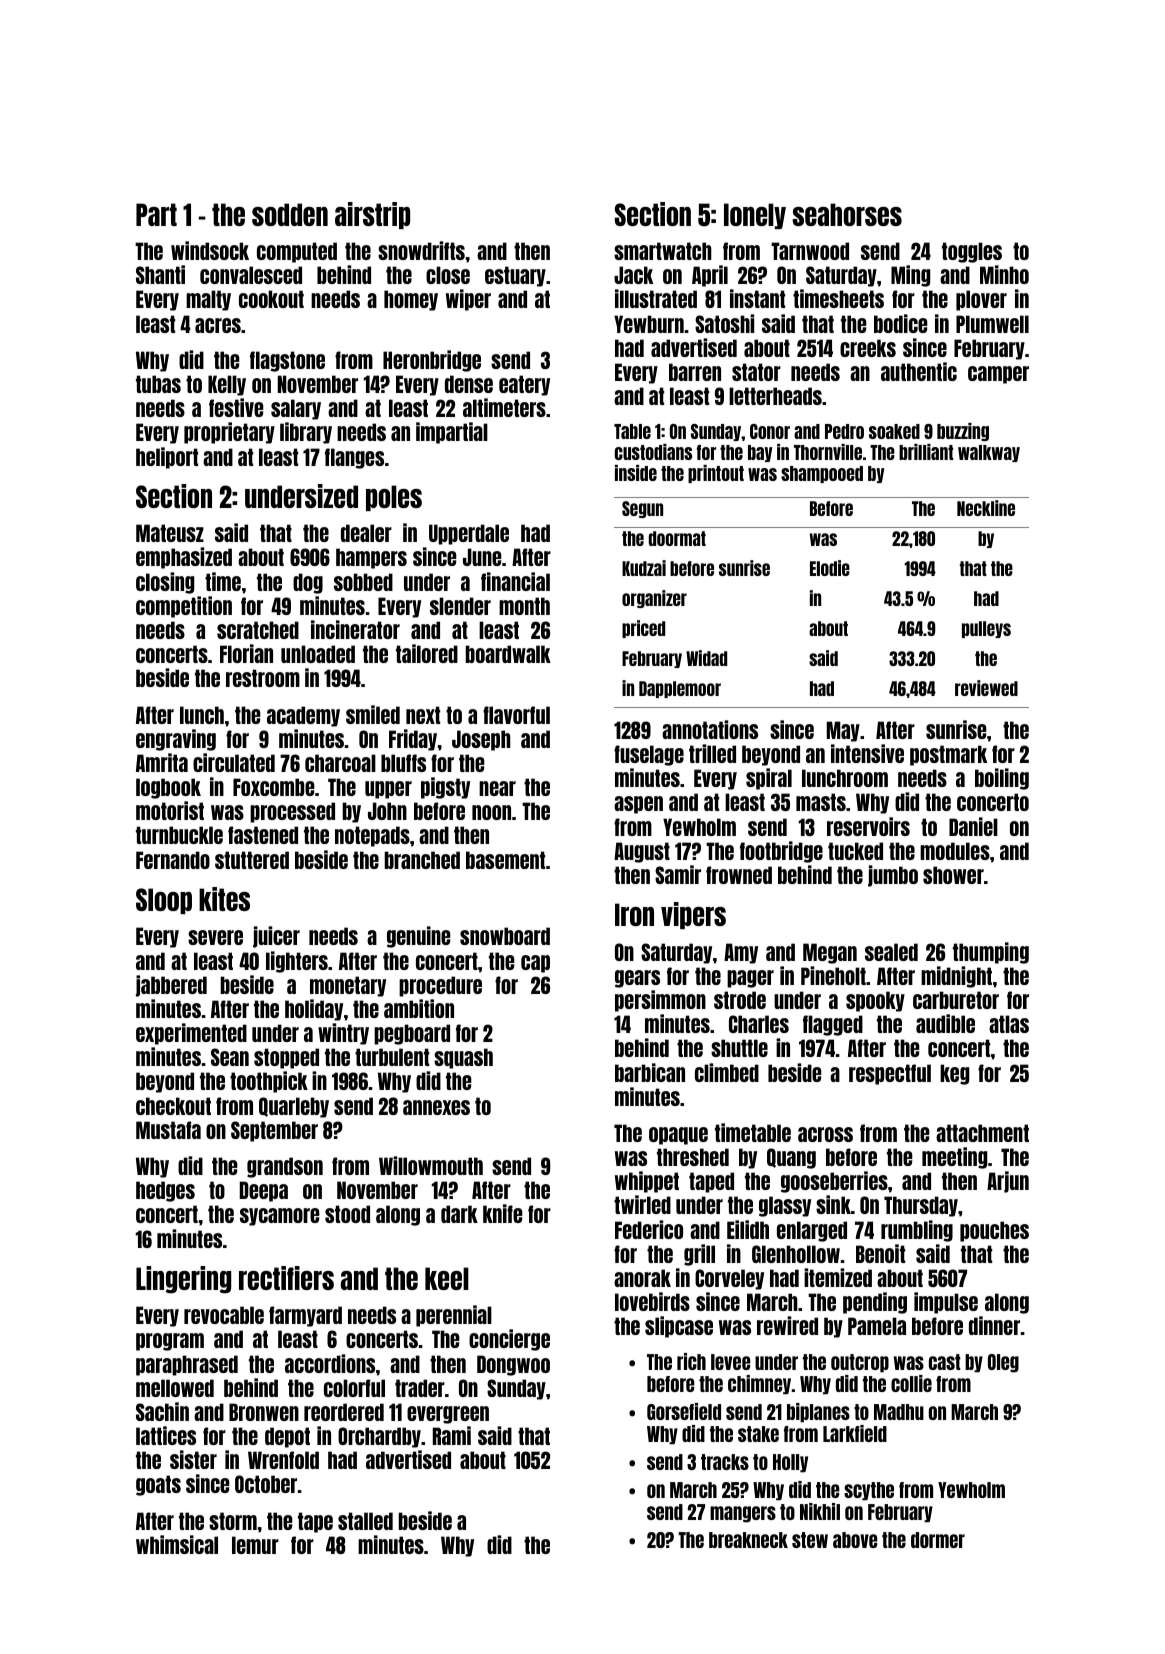 The image size is (1165, 1654). Describe the element at coordinates (638, 805) in the screenshot. I see `aspen` at that location.
